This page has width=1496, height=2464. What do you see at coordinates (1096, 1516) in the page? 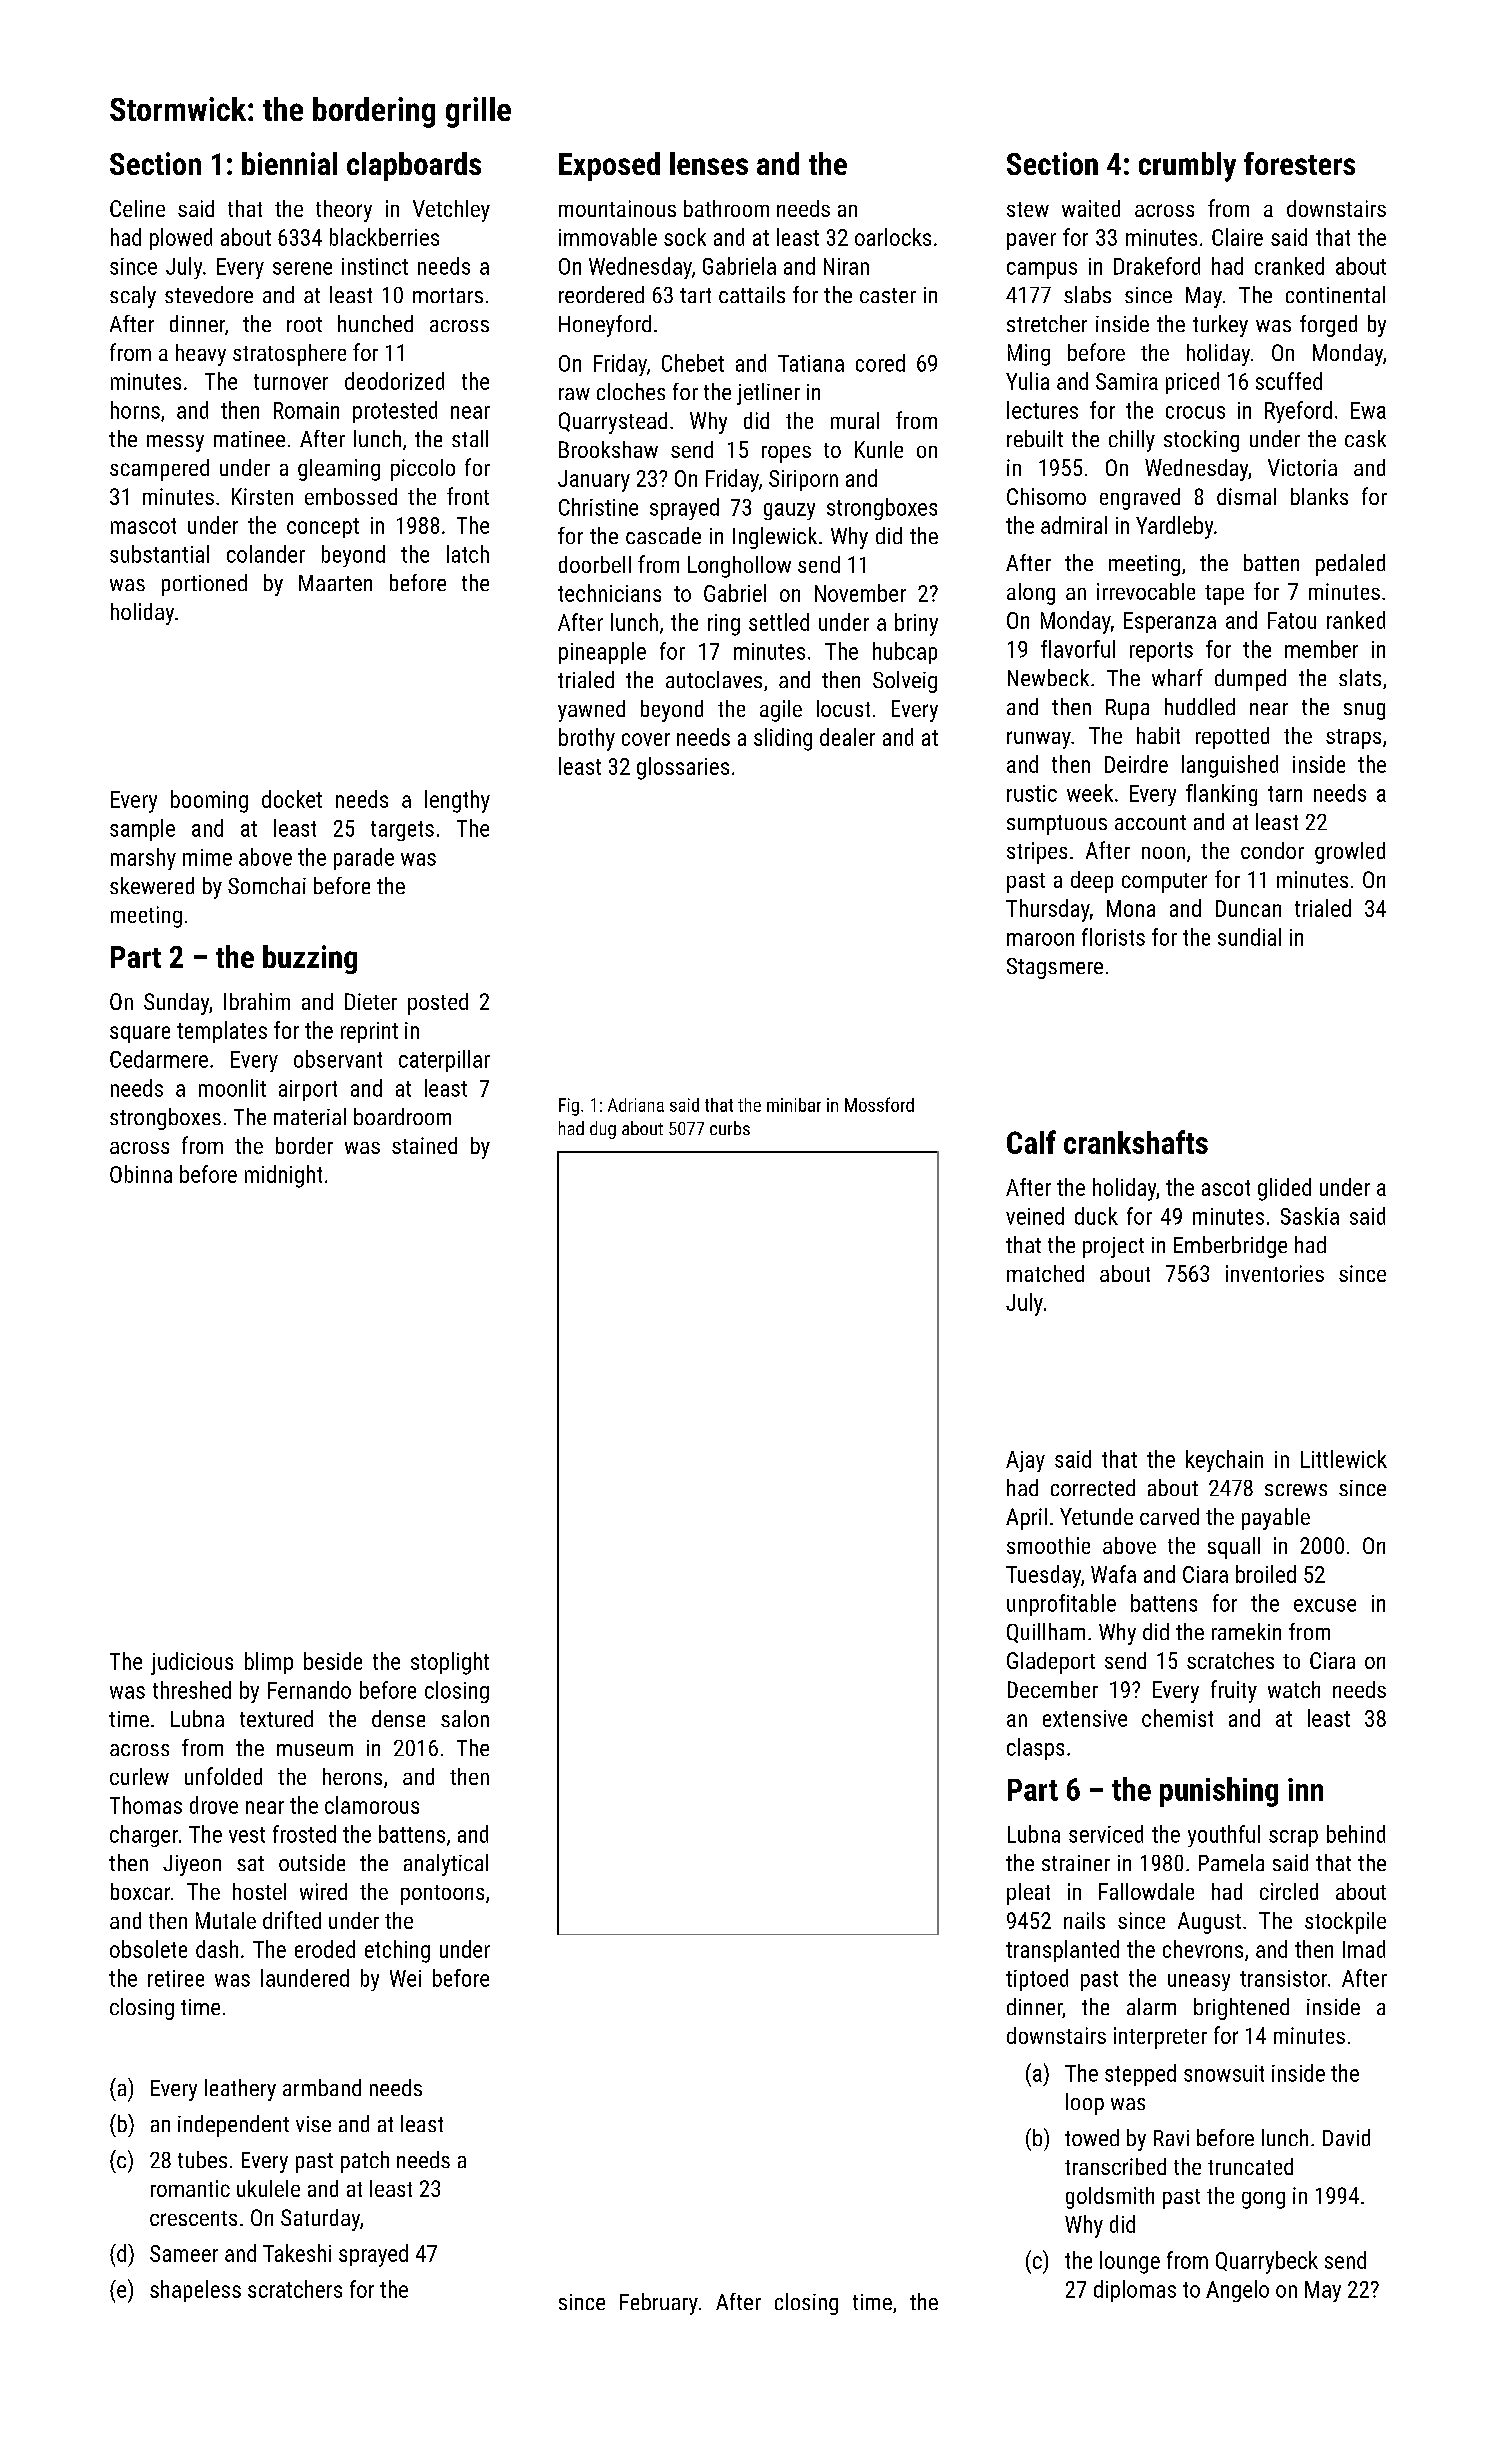
I see `Yetunde` at bounding box center [1096, 1516].
